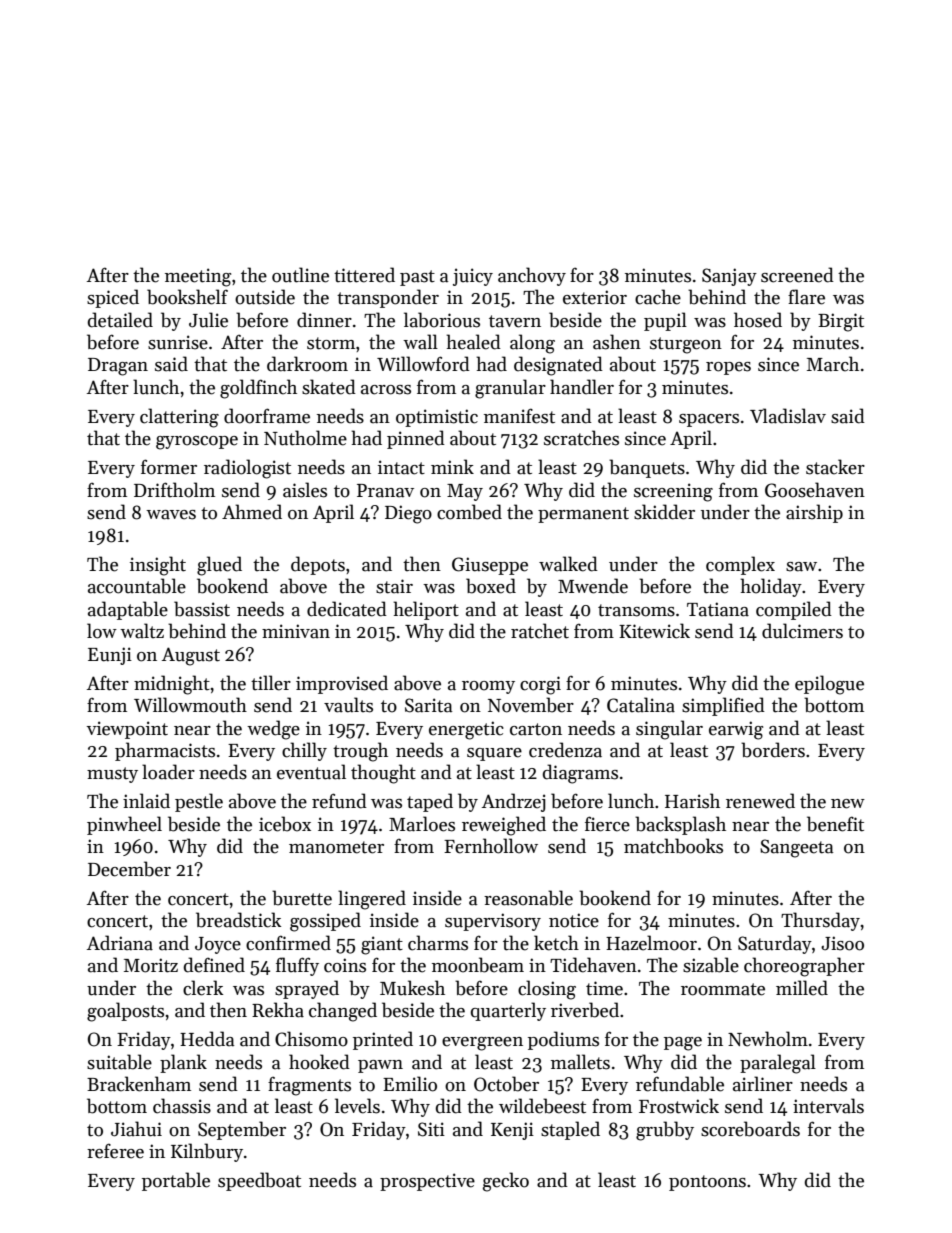 The height and width of the screenshot is (1233, 952). I want to click on gecko, so click(506, 1182).
